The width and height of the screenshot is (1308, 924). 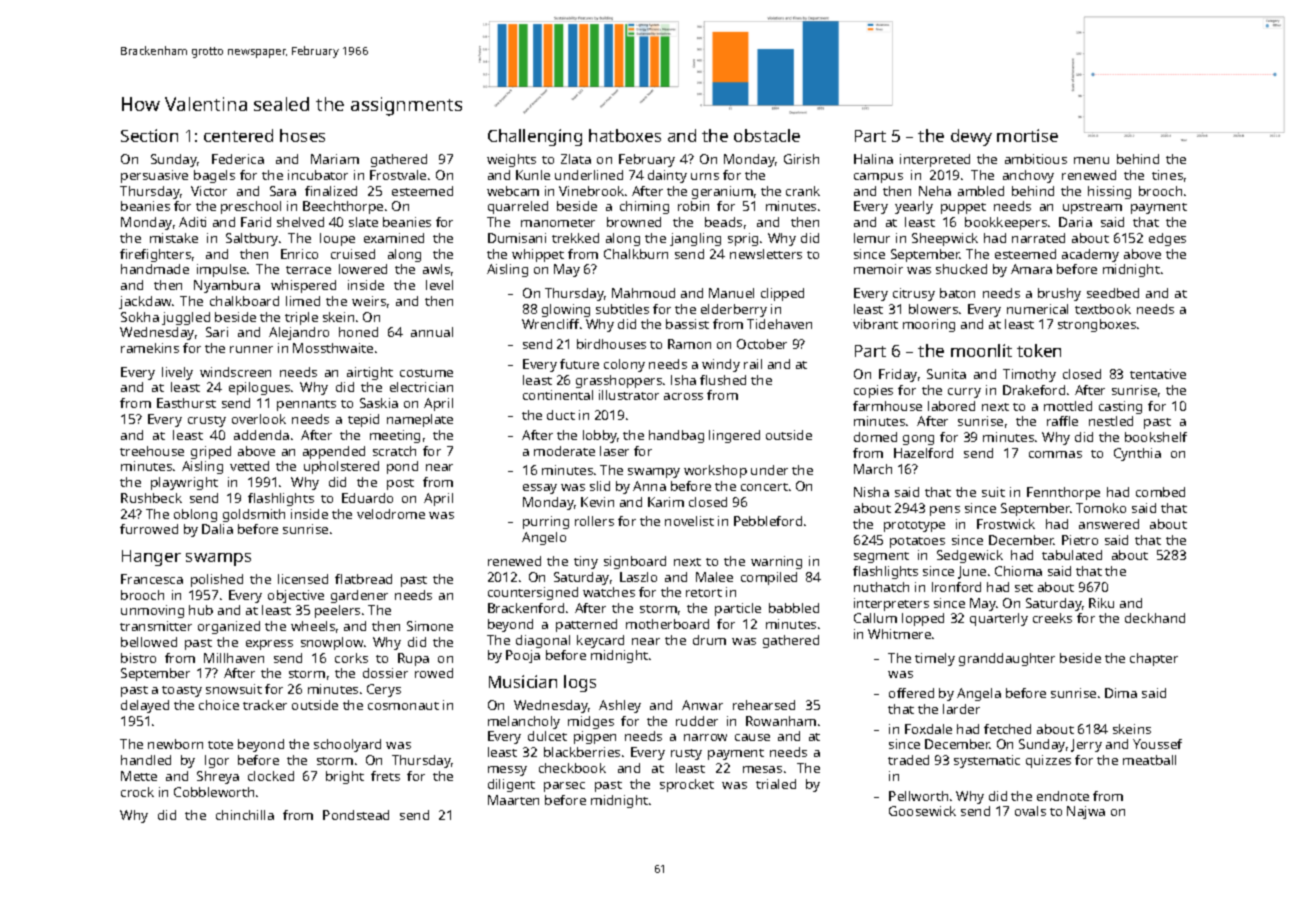 I want to click on tines, so click(x=1167, y=175).
